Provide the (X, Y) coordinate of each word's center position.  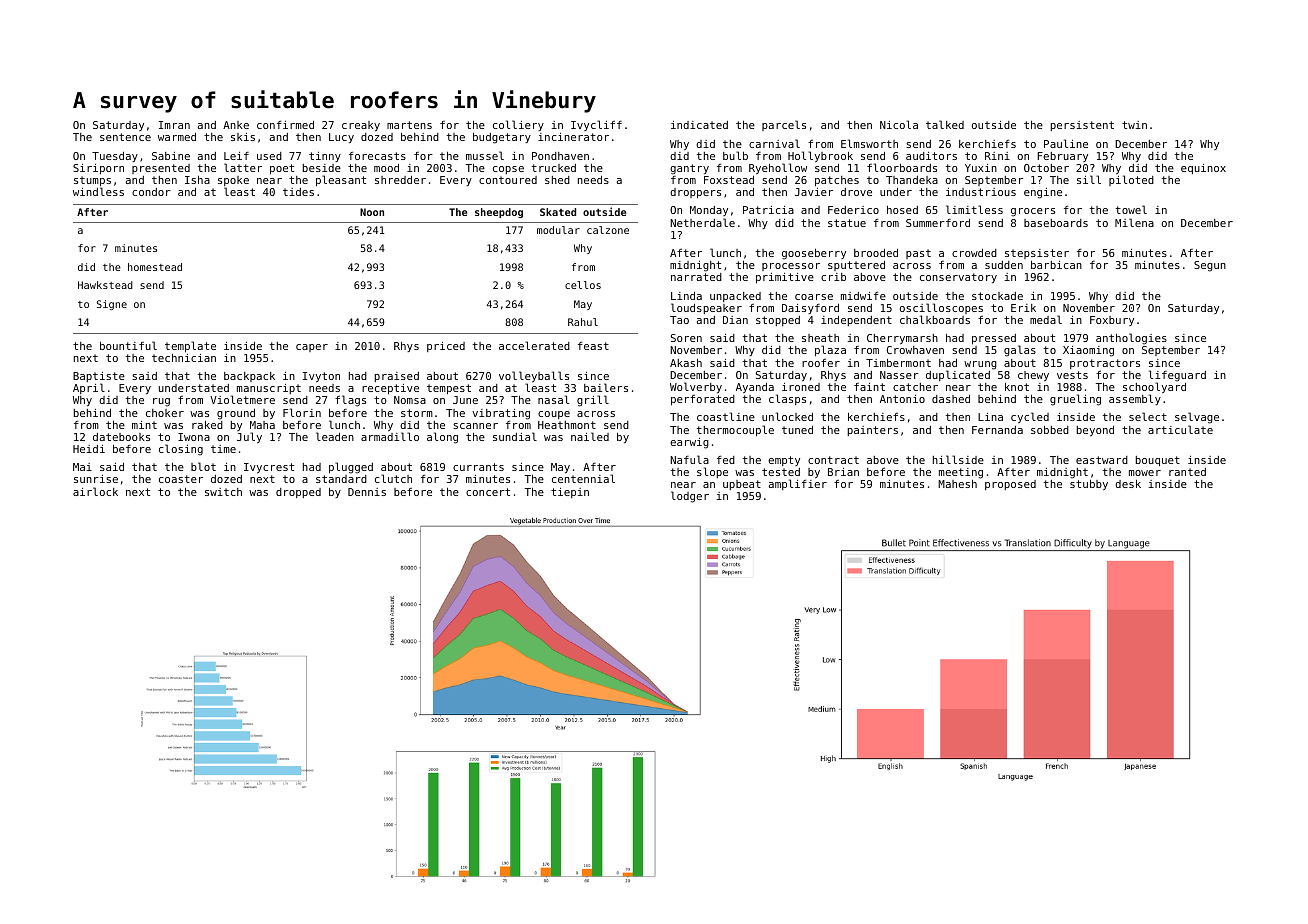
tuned (797, 430)
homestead (155, 267)
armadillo (390, 436)
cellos (583, 285)
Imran (174, 125)
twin (1134, 125)
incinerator (573, 137)
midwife (863, 296)
